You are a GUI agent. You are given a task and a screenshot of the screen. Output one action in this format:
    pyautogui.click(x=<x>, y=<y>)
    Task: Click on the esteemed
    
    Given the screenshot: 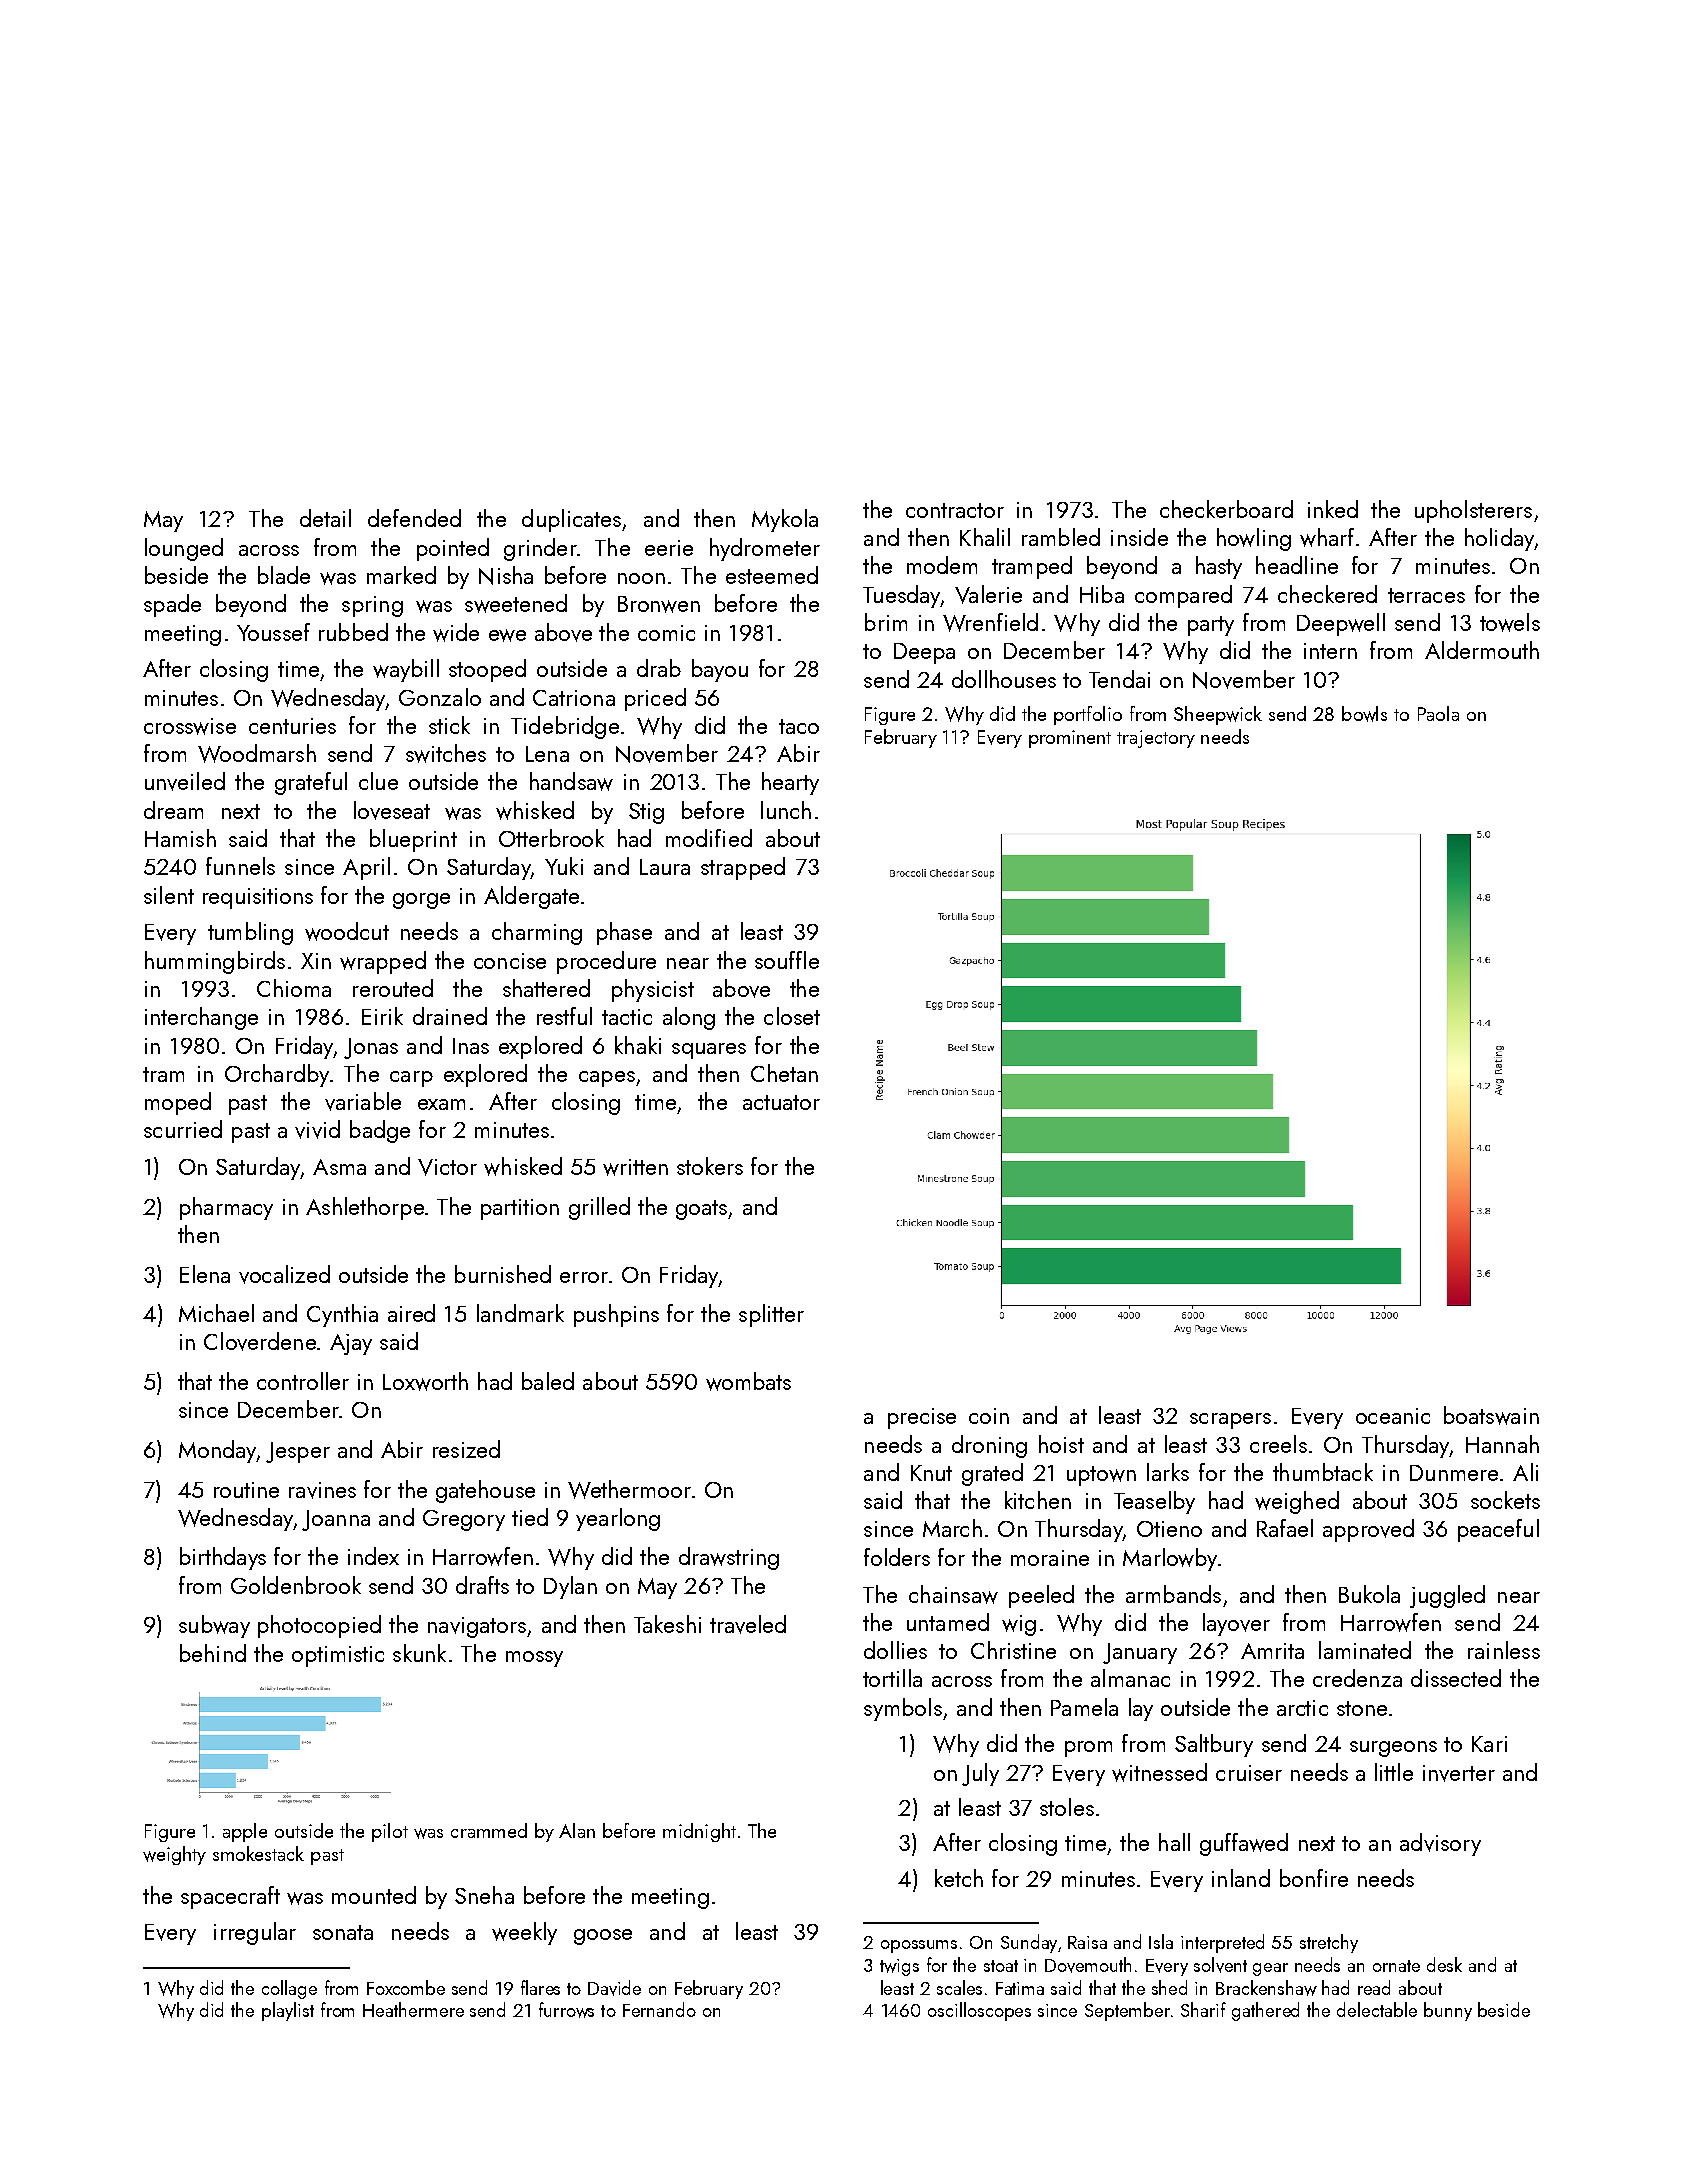 What is the action you would take?
    pyautogui.click(x=772, y=575)
